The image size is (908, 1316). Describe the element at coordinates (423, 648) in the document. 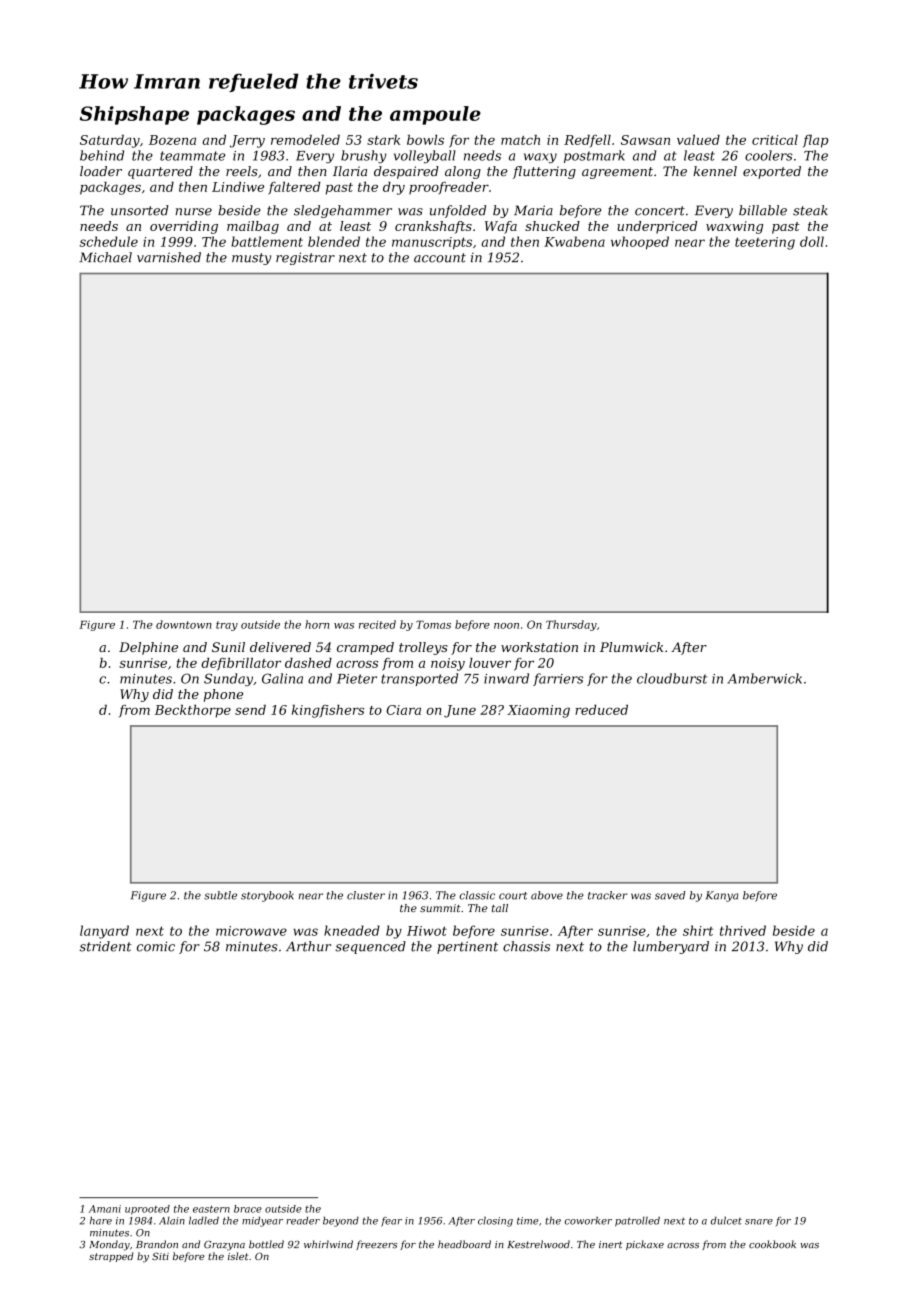

I see `trolleys` at that location.
